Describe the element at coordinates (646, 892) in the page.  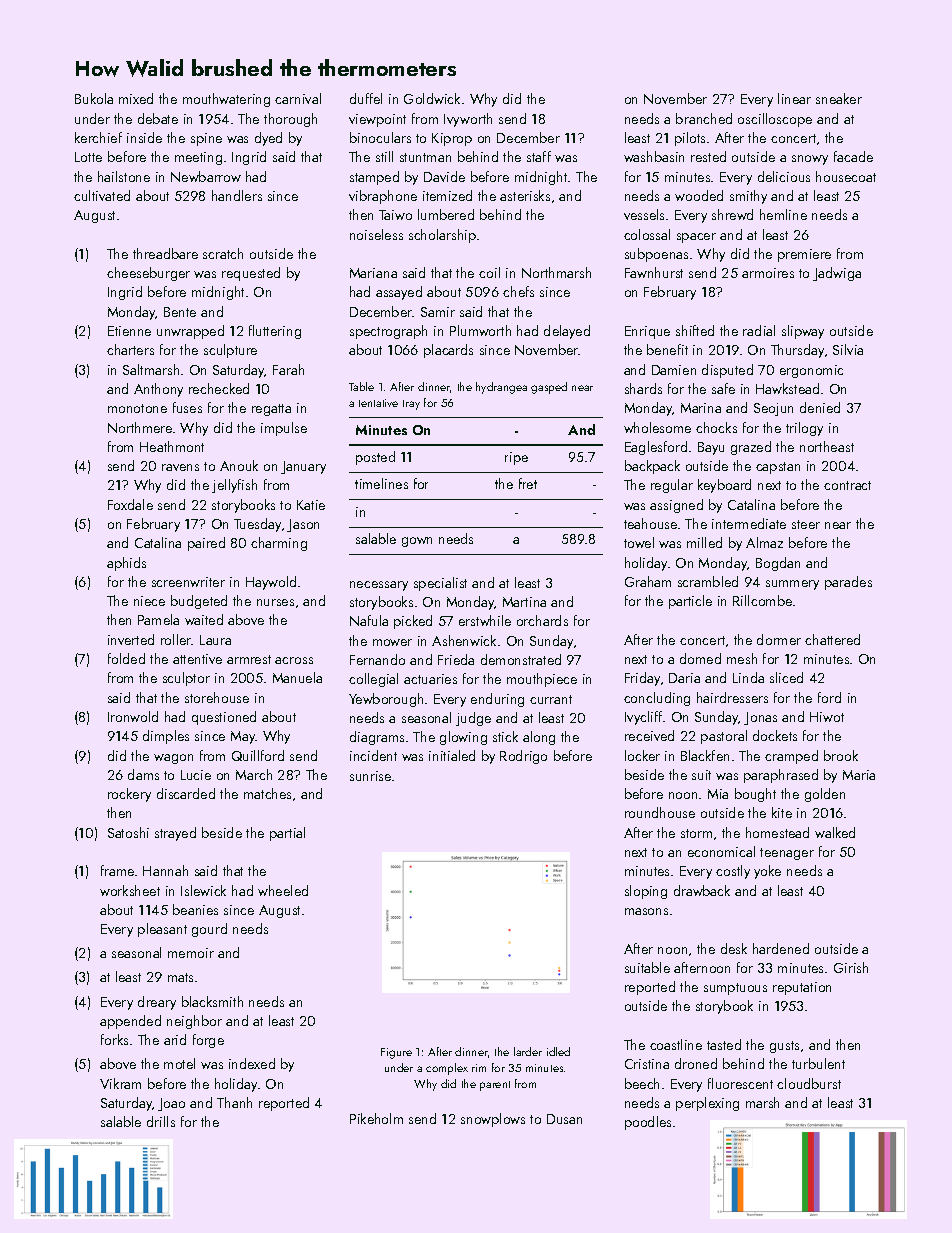
I see `sloping` at that location.
